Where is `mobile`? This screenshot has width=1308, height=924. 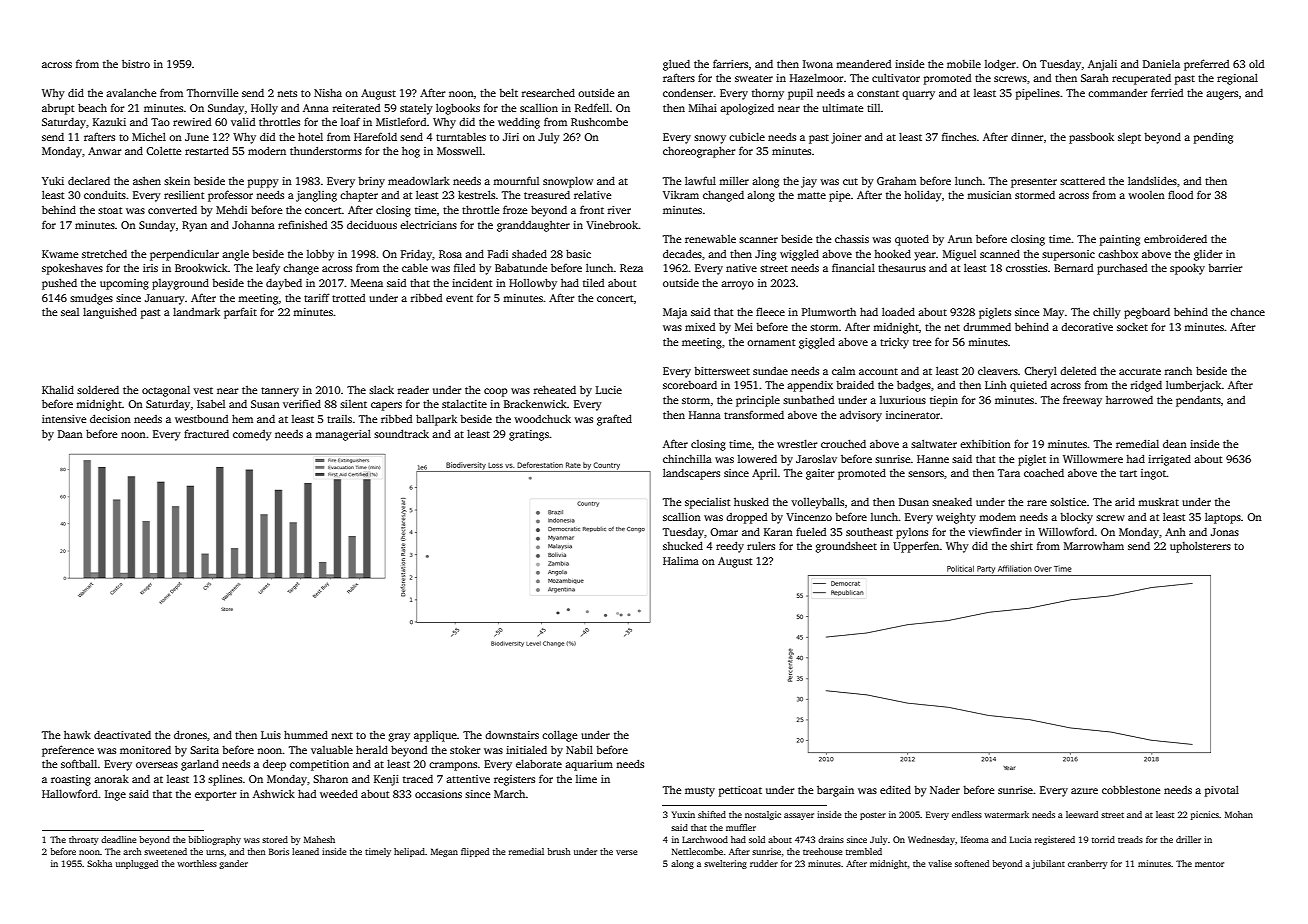 mobile is located at coordinates (964, 63).
